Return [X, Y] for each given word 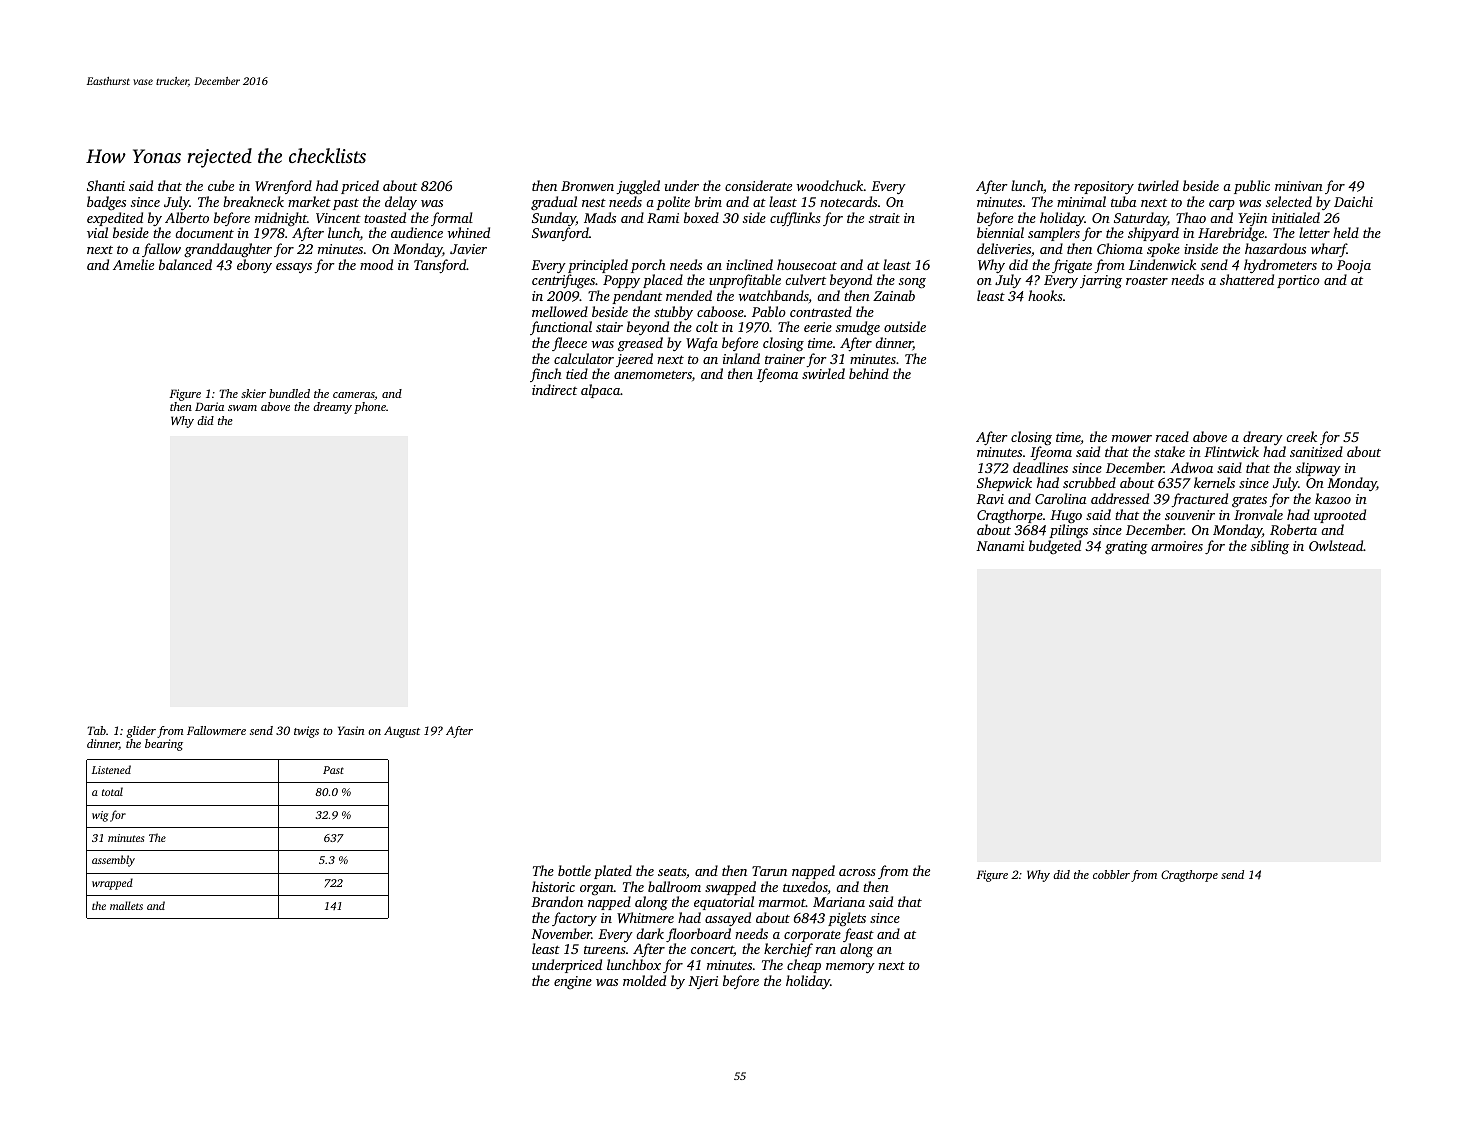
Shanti [106, 185]
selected [1289, 201]
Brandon [557, 901]
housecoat [807, 264]
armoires [1177, 546]
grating [1126, 548]
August [402, 732]
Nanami [1000, 546]
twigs [306, 732]
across [857, 872]
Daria [209, 406]
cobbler [1111, 874]
